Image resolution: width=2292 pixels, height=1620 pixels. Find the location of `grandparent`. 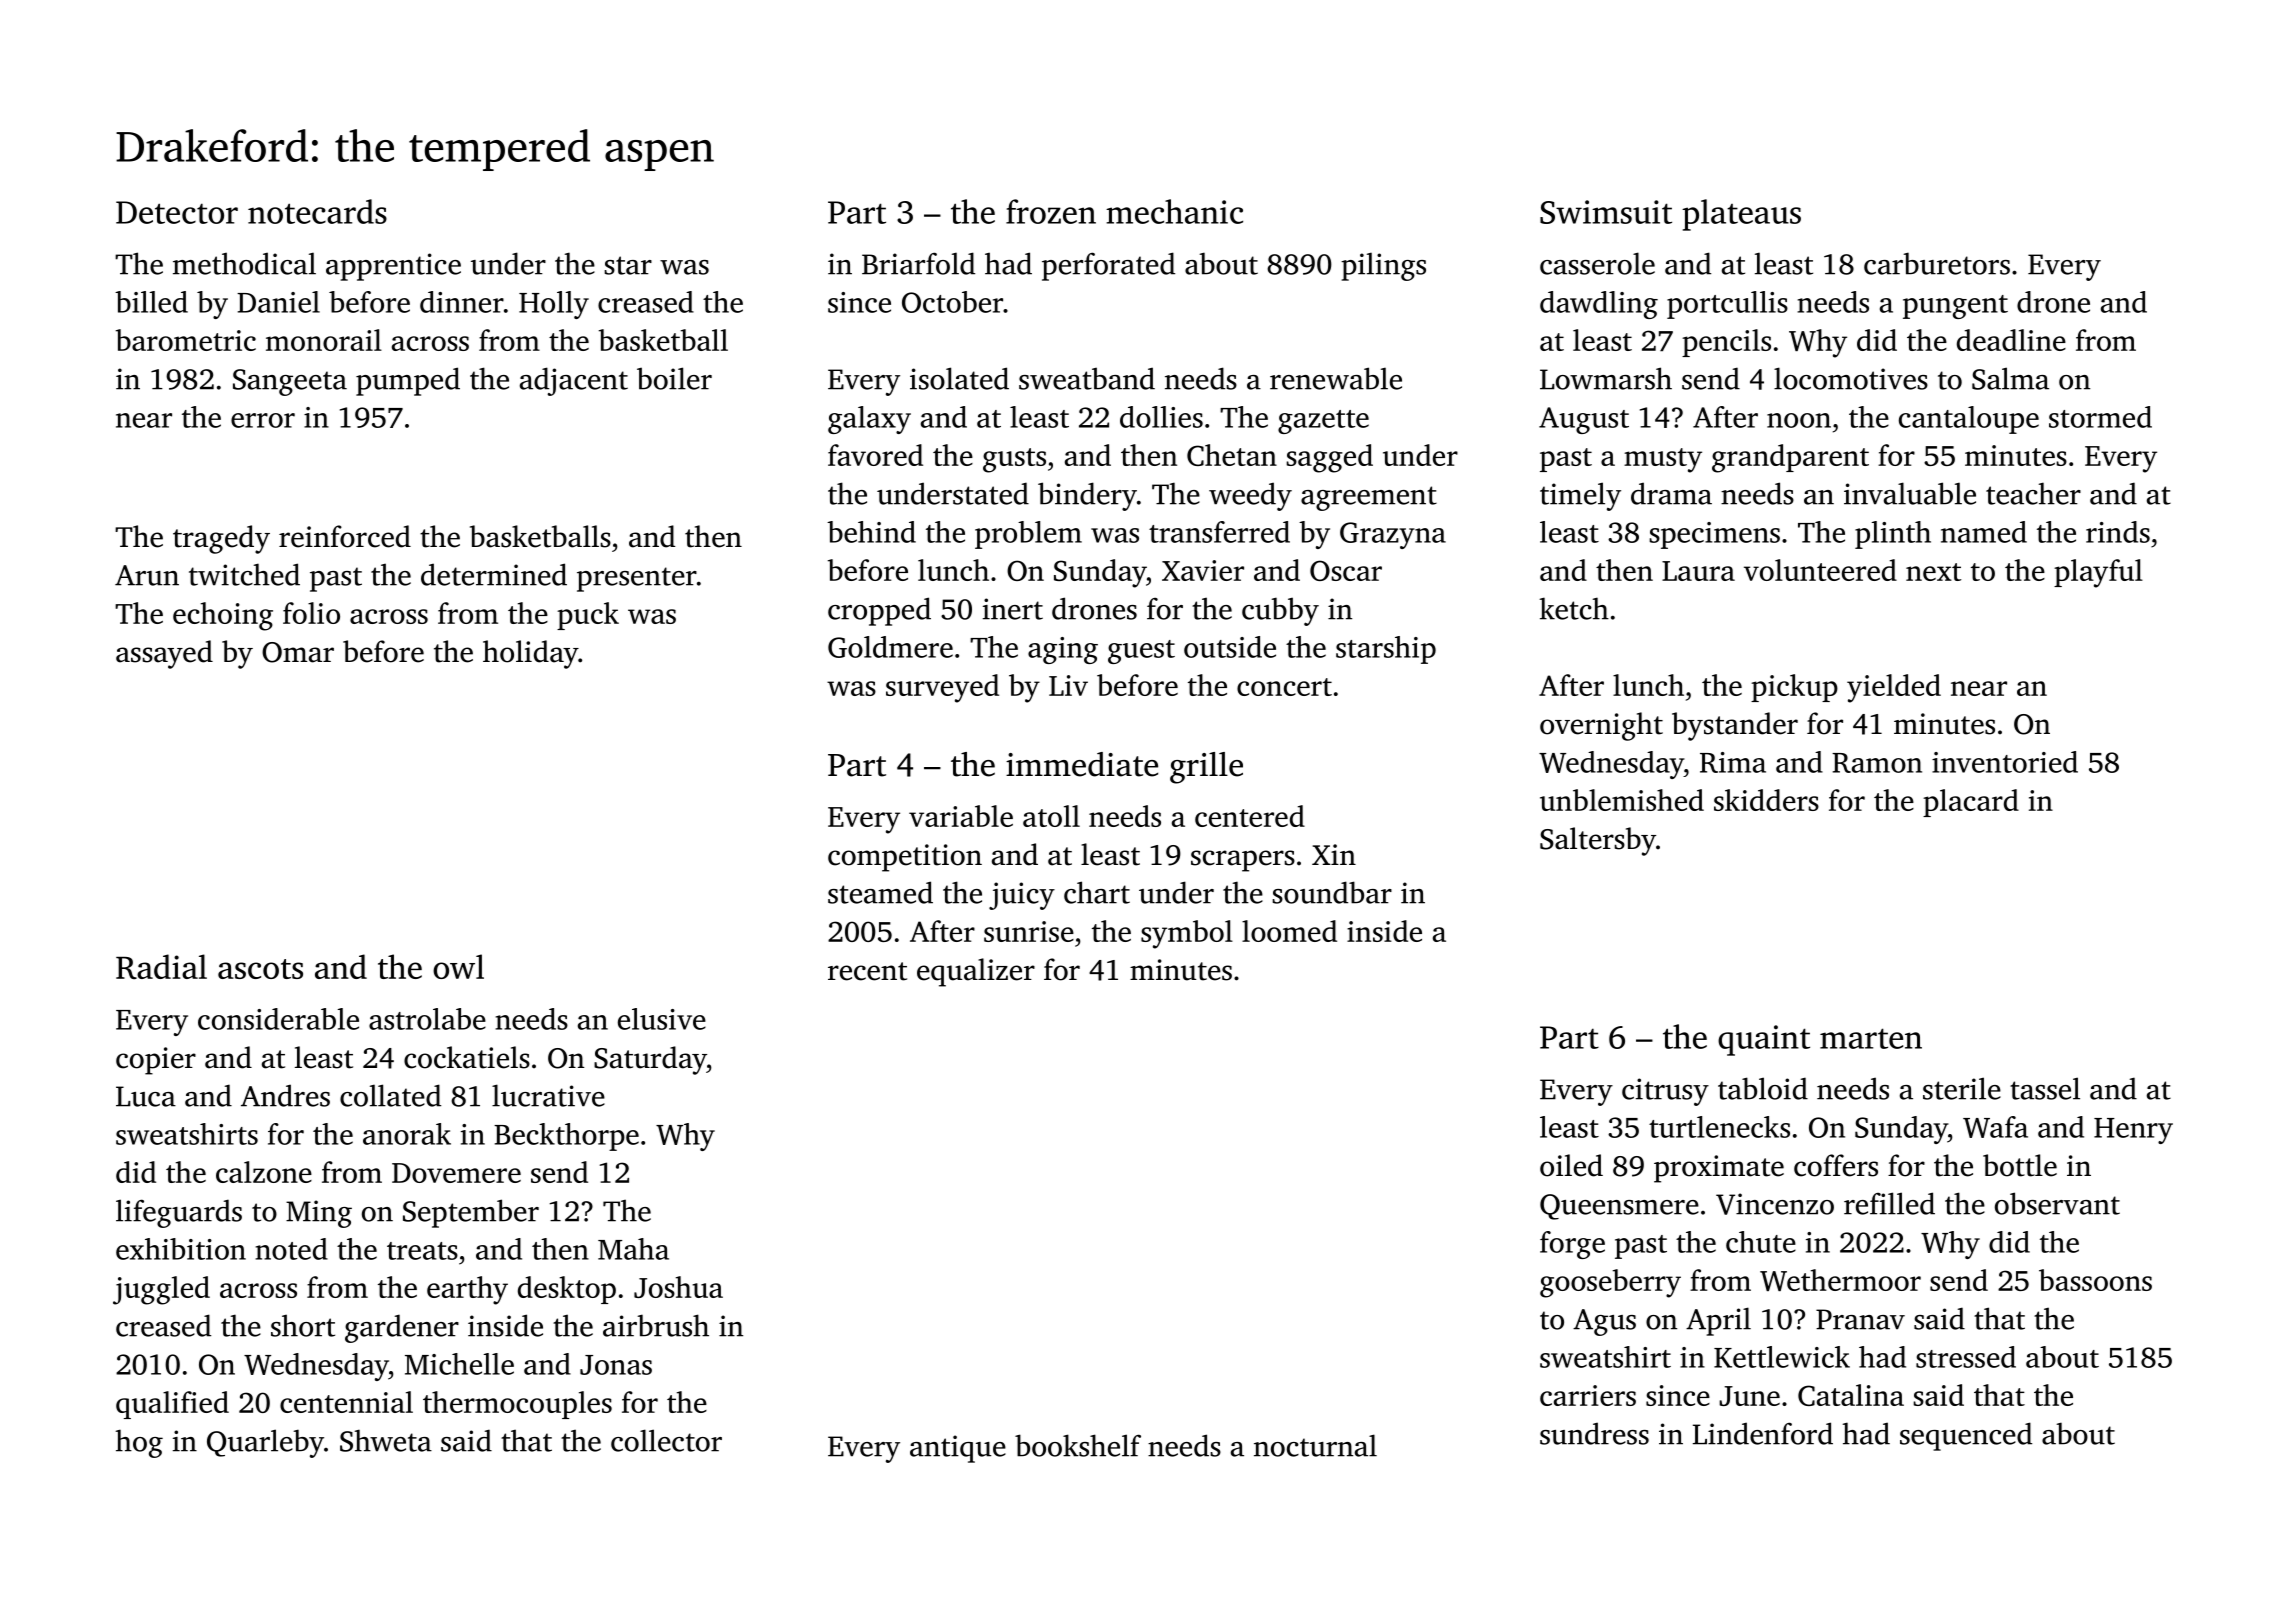

grandparent is located at coordinates (1790, 458).
